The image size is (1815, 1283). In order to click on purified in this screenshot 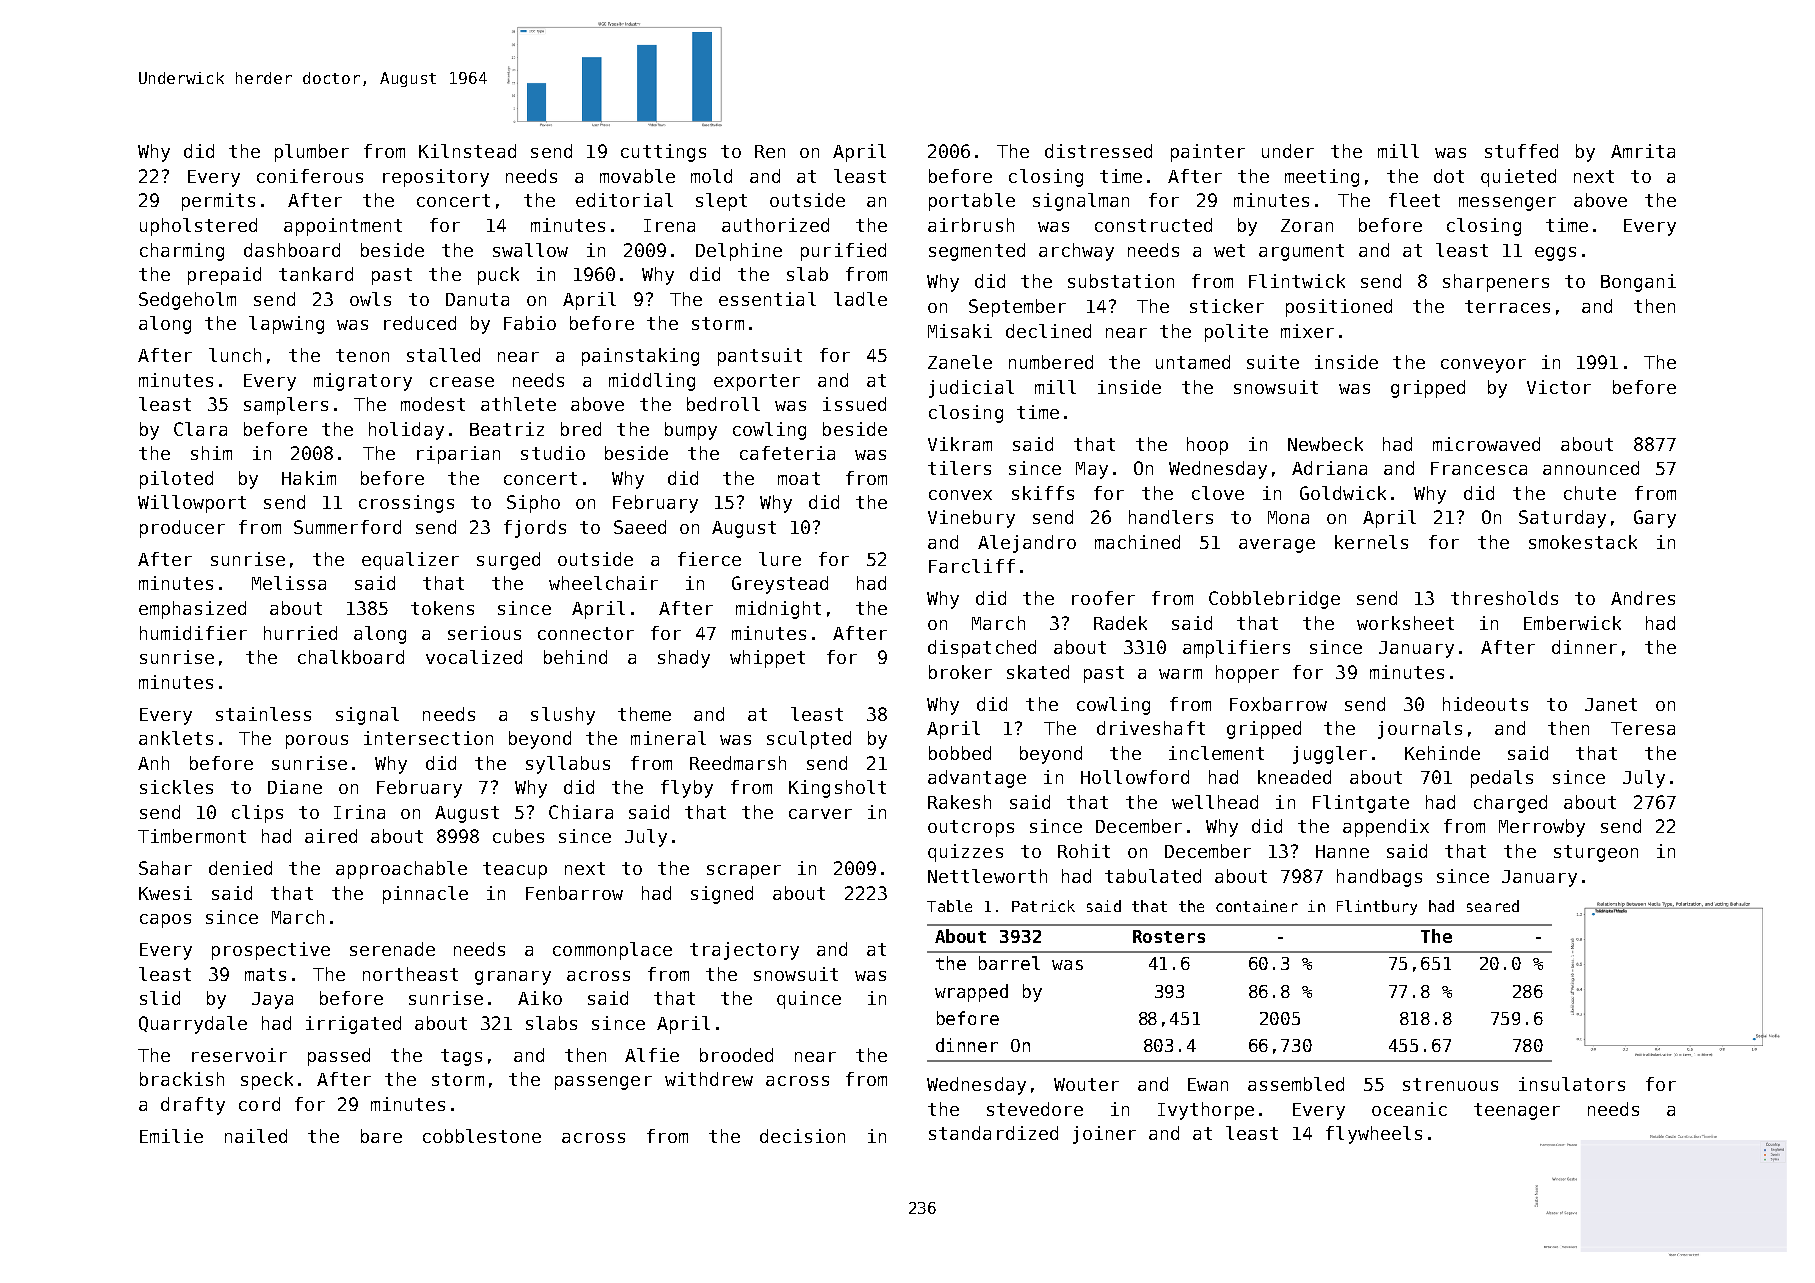, I will do `click(843, 252)`.
